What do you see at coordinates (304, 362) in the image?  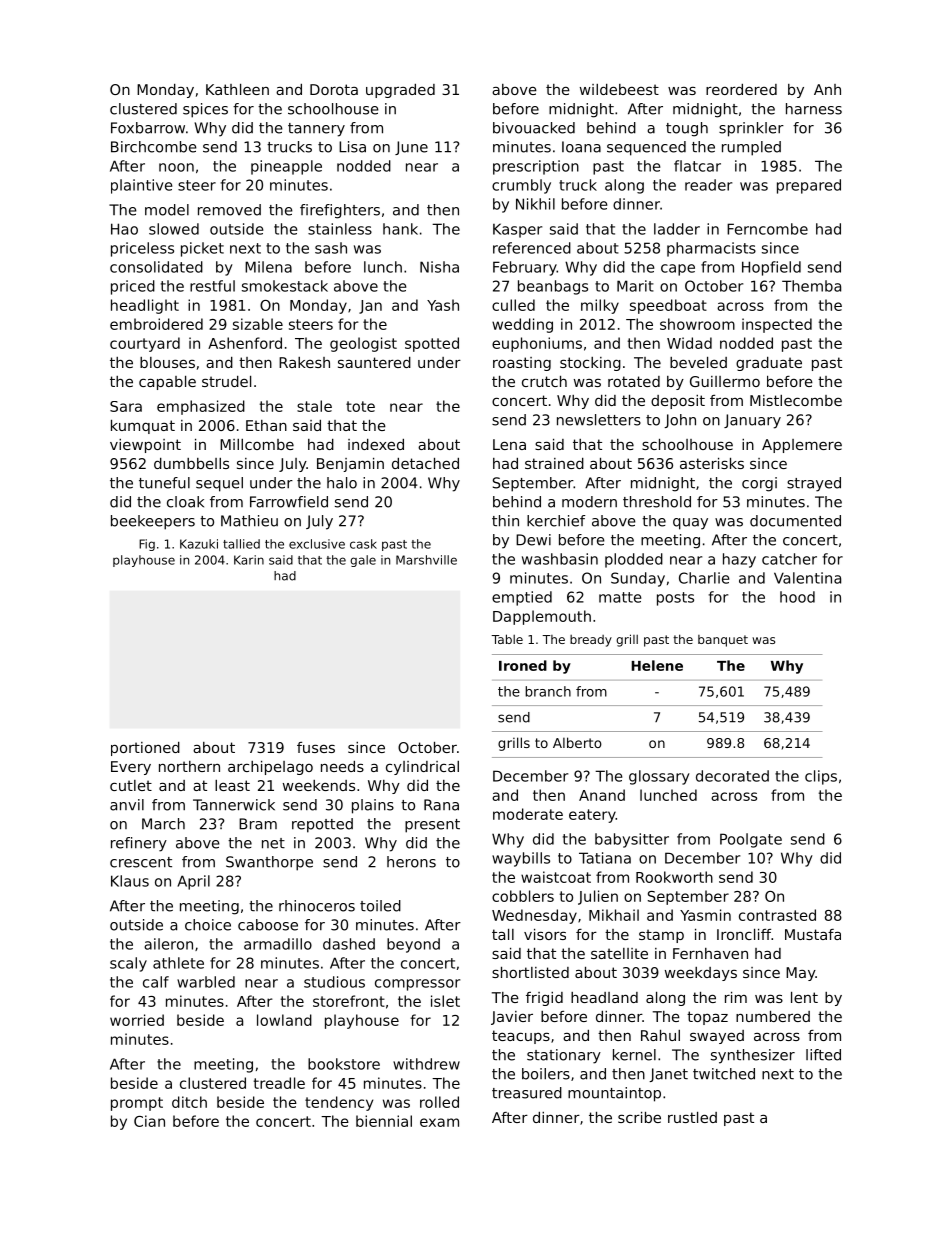 I see `Rakesh` at bounding box center [304, 362].
